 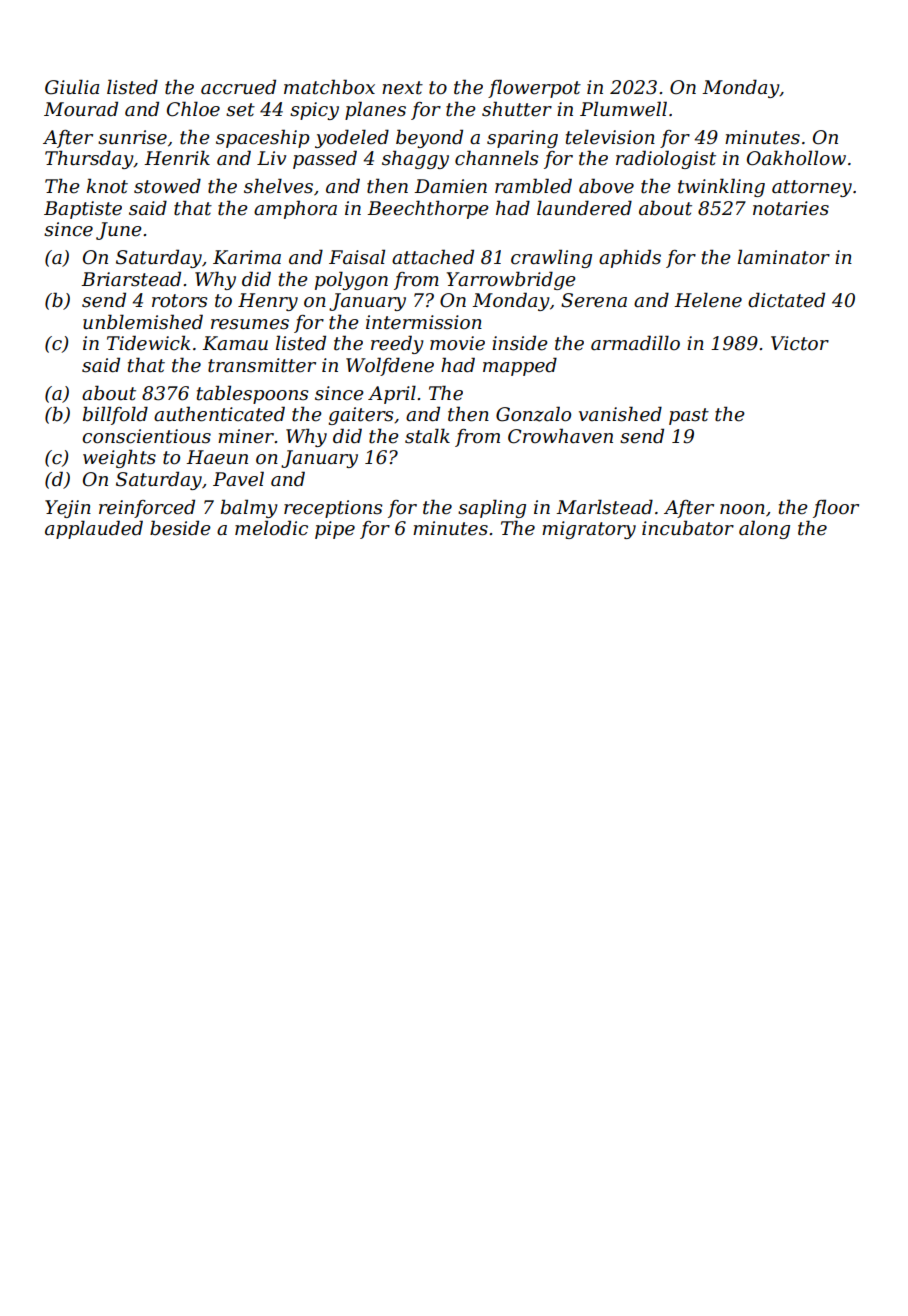 What do you see at coordinates (72, 87) in the screenshot?
I see `Giulia` at bounding box center [72, 87].
